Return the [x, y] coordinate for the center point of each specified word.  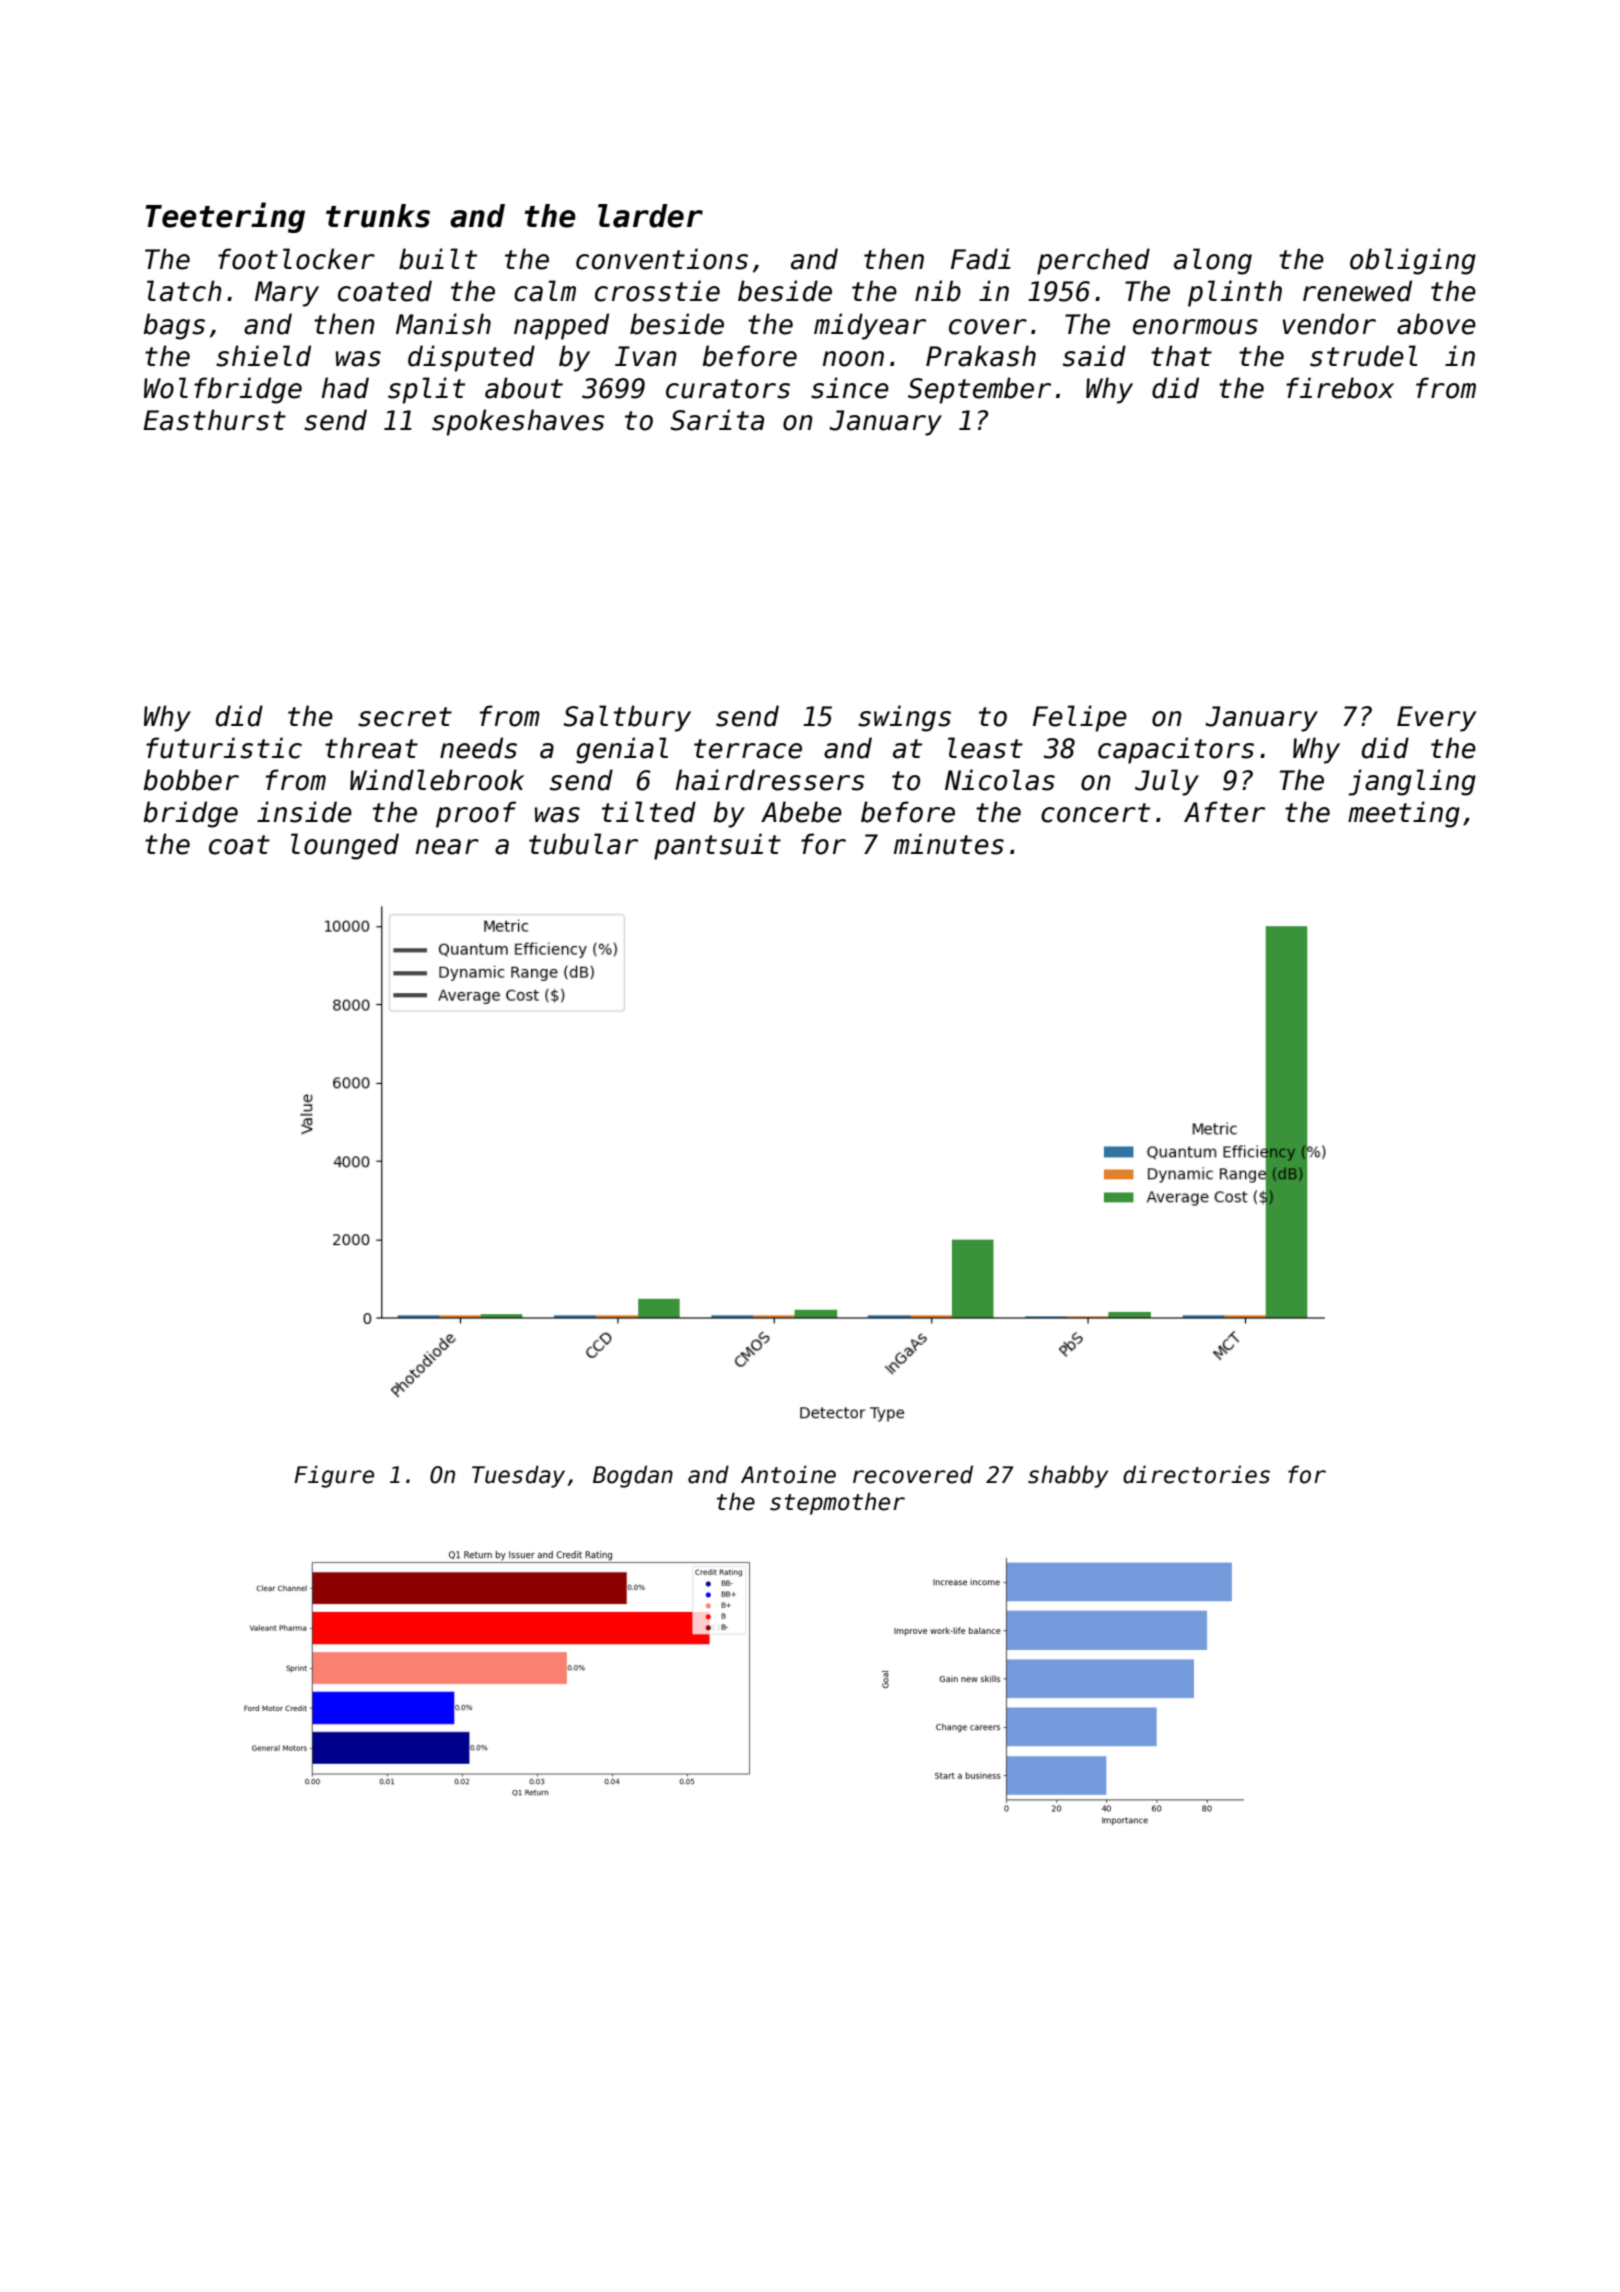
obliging [1413, 261]
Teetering [225, 217]
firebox [1340, 388]
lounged [345, 846]
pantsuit [717, 846]
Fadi [981, 259]
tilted [649, 812]
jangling [1412, 782]
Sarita [717, 420]
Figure [334, 1476]
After [1224, 812]
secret [405, 717]
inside [304, 812]
